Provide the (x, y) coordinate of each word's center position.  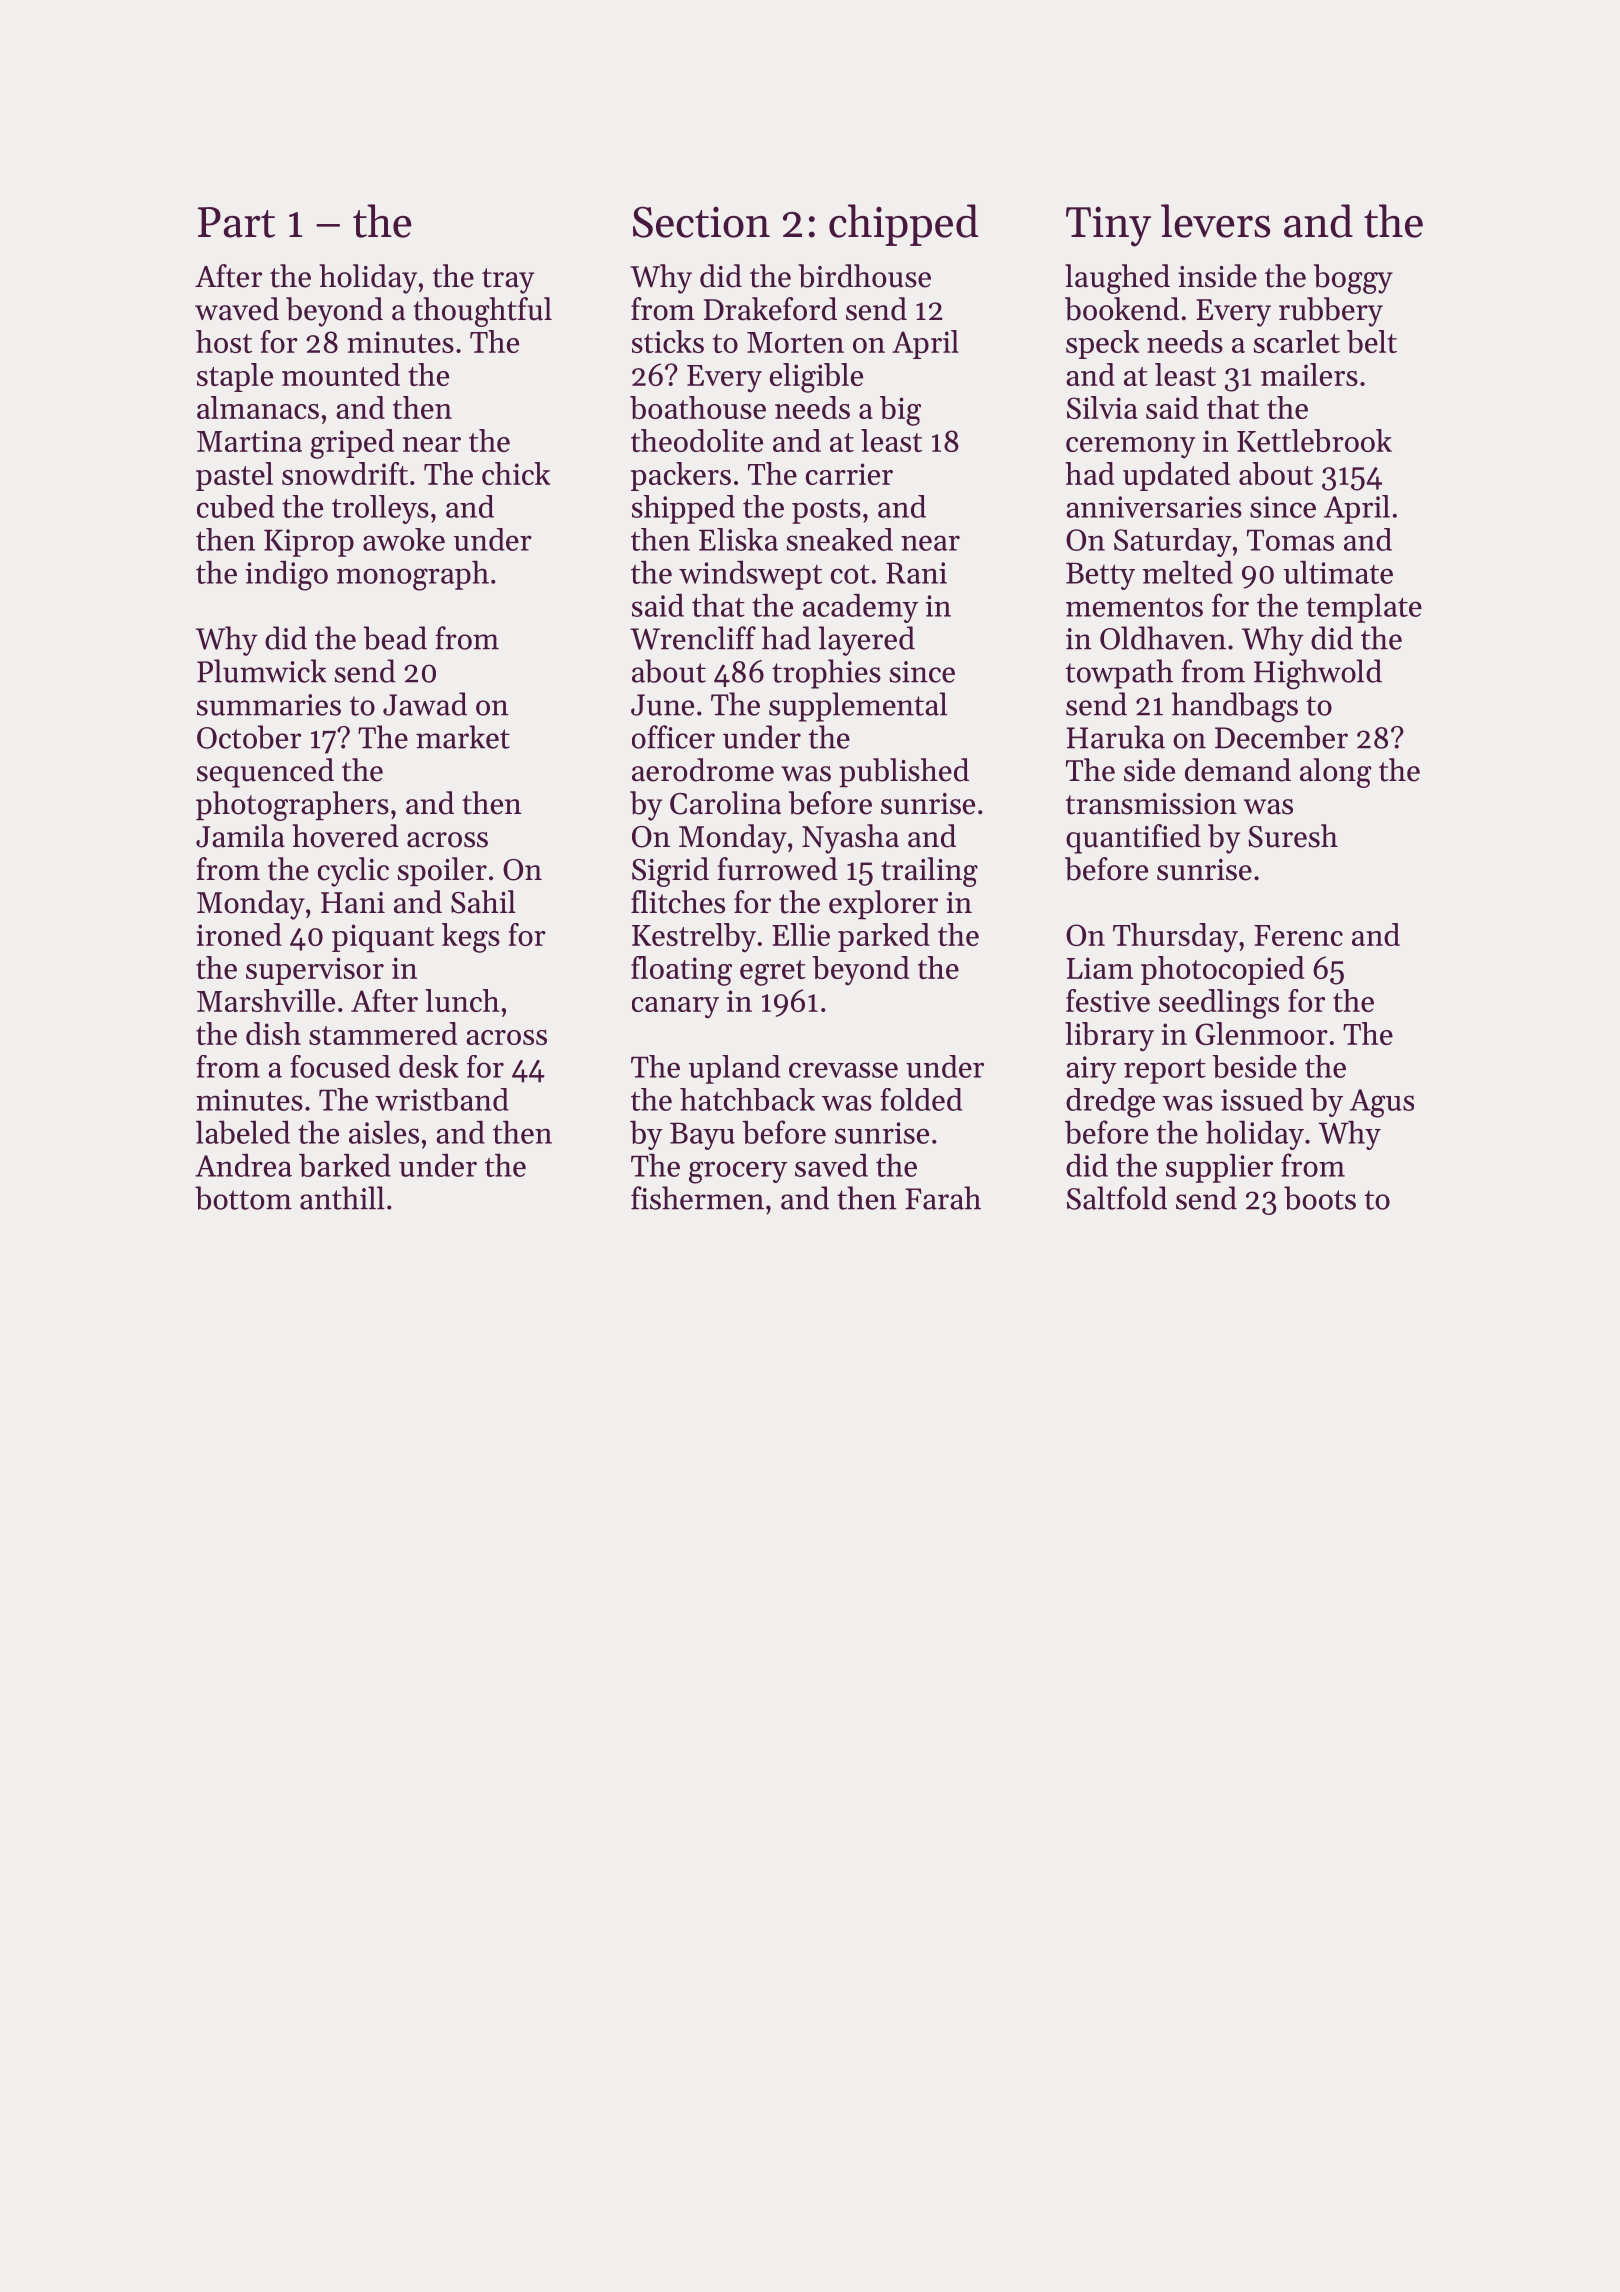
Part (236, 222)
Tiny (1108, 226)
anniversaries (1154, 507)
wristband (442, 1099)
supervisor (315, 971)
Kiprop (309, 543)
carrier (849, 474)
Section (701, 222)
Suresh (1293, 836)
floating (681, 971)
